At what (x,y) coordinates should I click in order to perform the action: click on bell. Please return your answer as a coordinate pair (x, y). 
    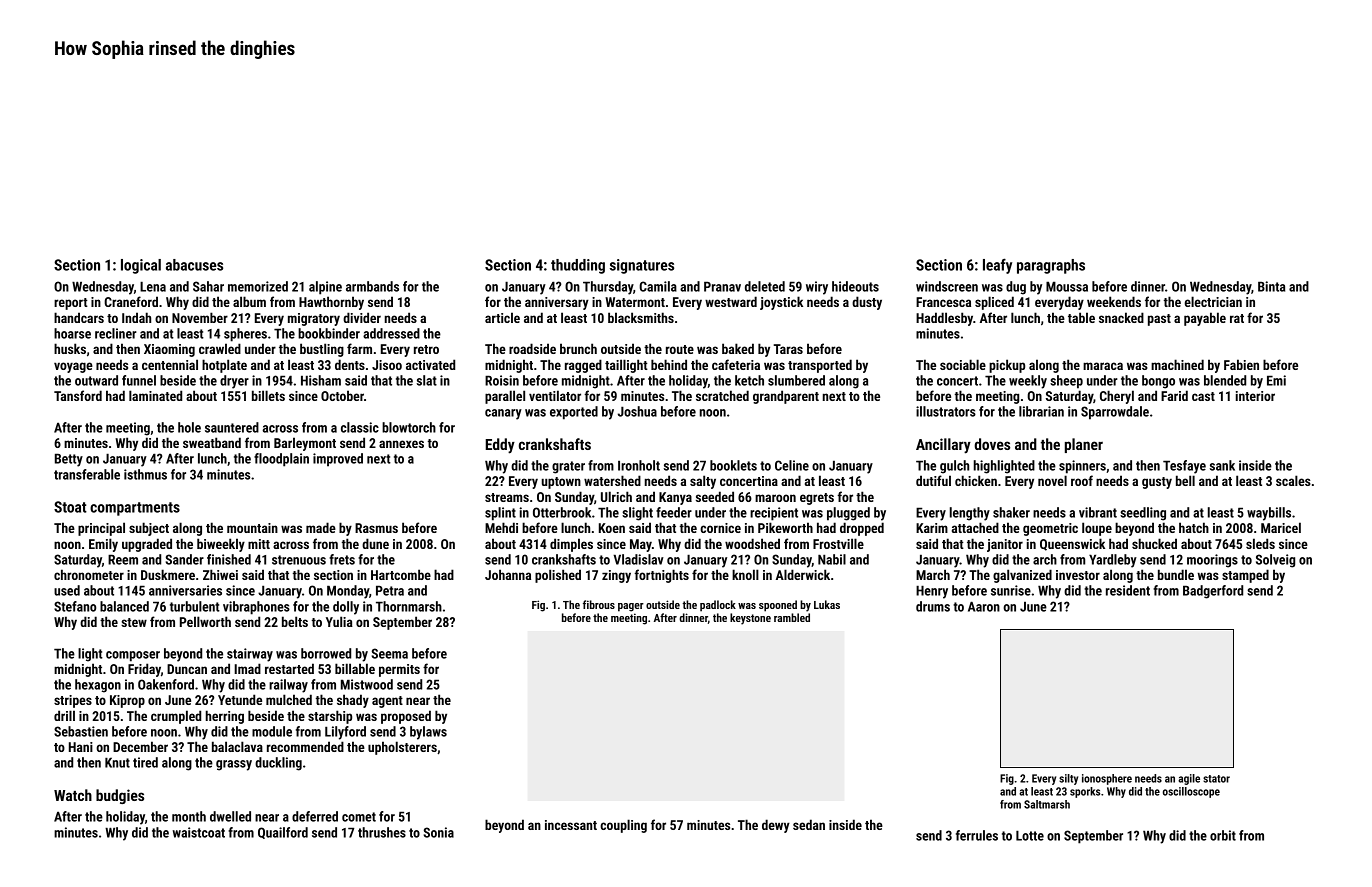
    Looking at the image, I should click on (1185, 480).
